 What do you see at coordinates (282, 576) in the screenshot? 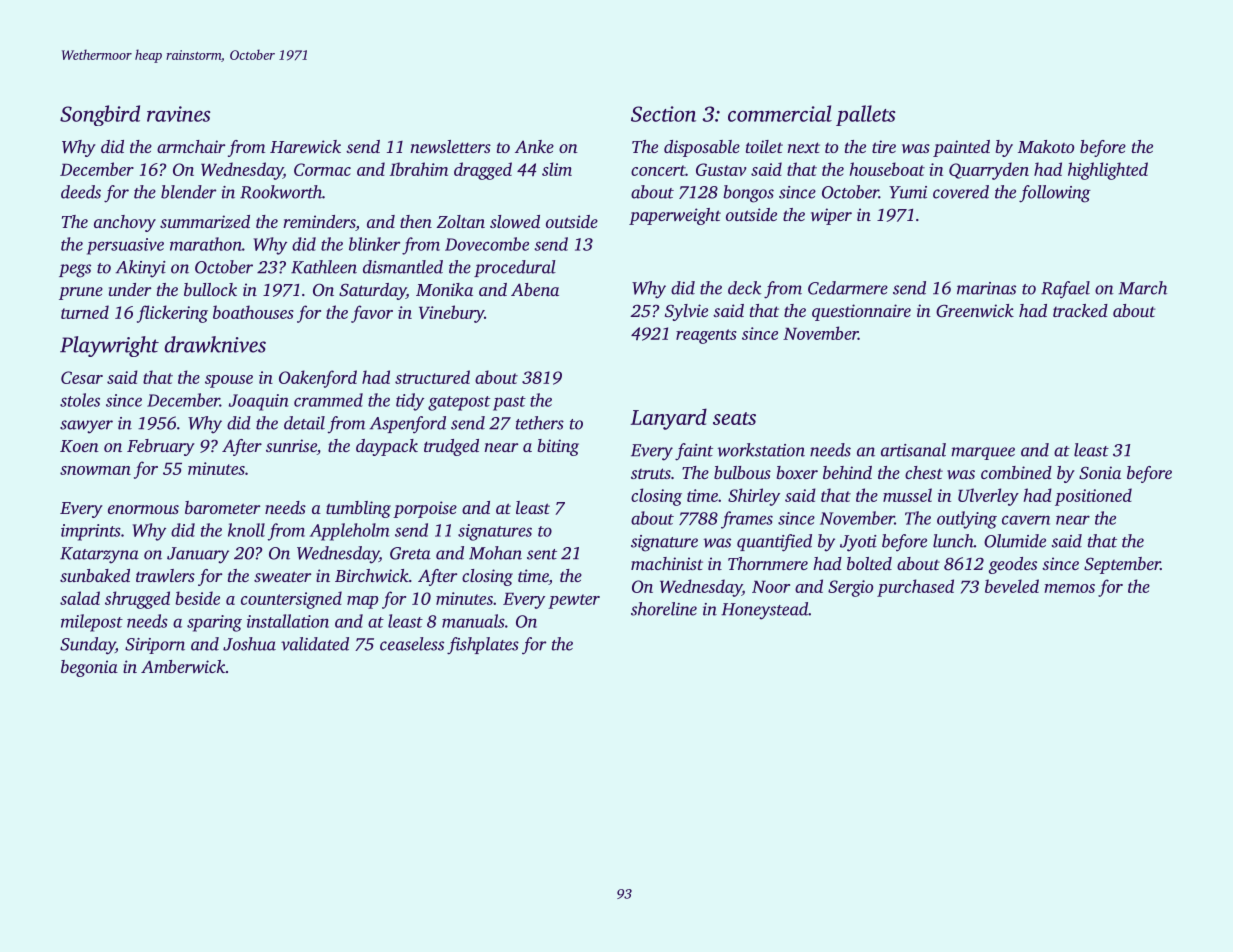
I see `sweater` at bounding box center [282, 576].
